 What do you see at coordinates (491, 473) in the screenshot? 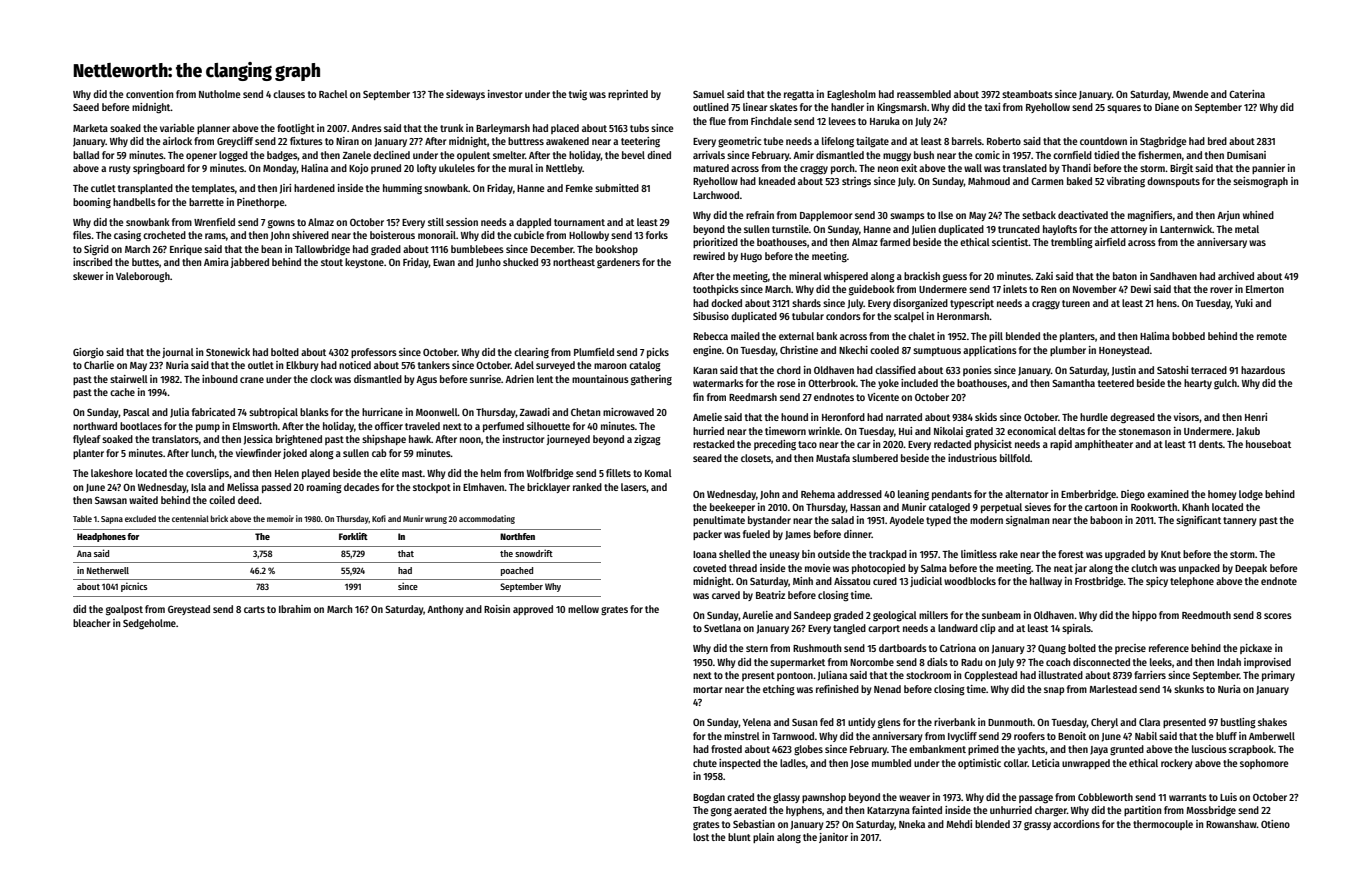
I see `helm` at bounding box center [491, 473].
